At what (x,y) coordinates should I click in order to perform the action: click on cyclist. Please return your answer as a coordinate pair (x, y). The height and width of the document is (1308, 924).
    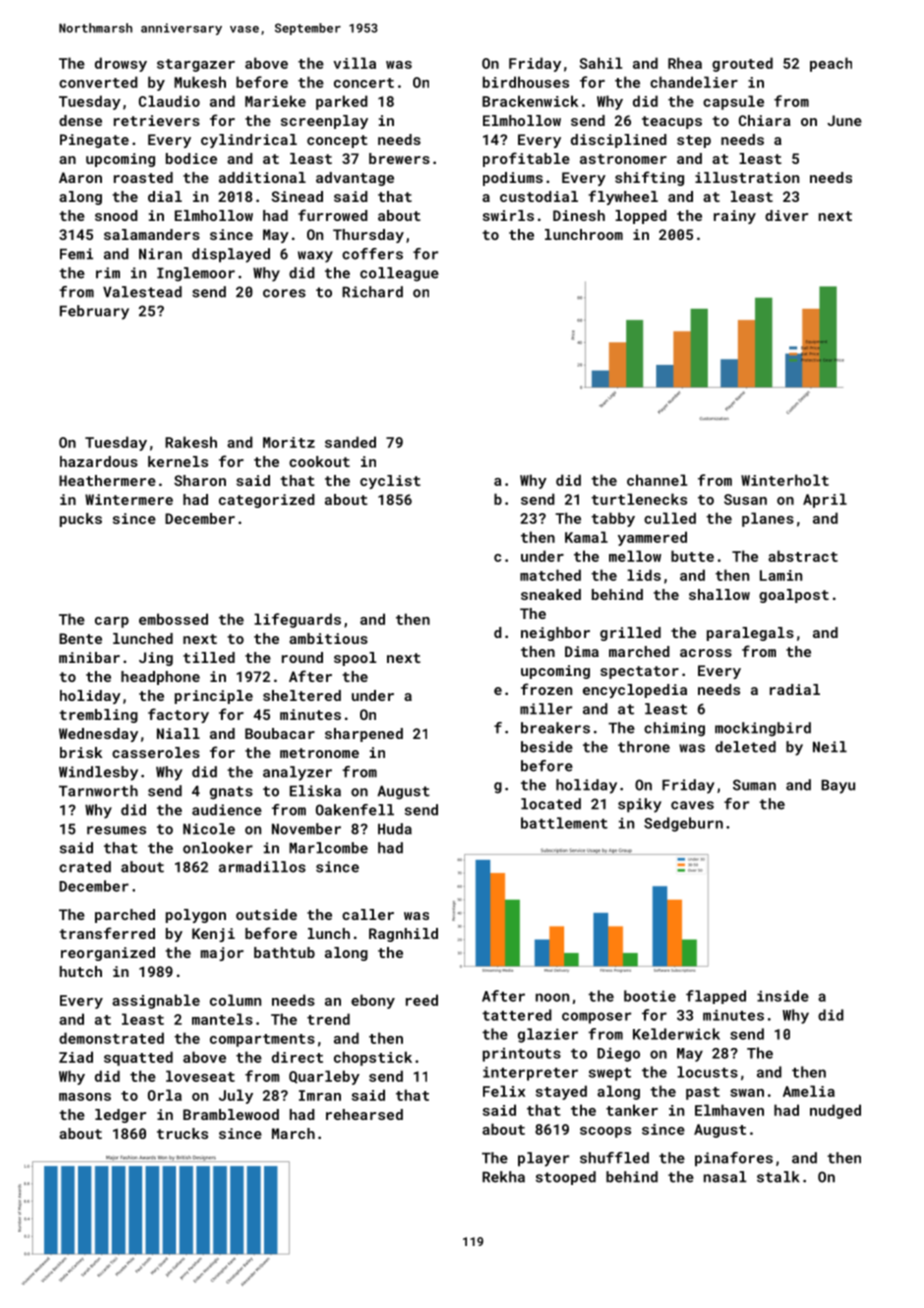
    Looking at the image, I should click on (390, 482).
